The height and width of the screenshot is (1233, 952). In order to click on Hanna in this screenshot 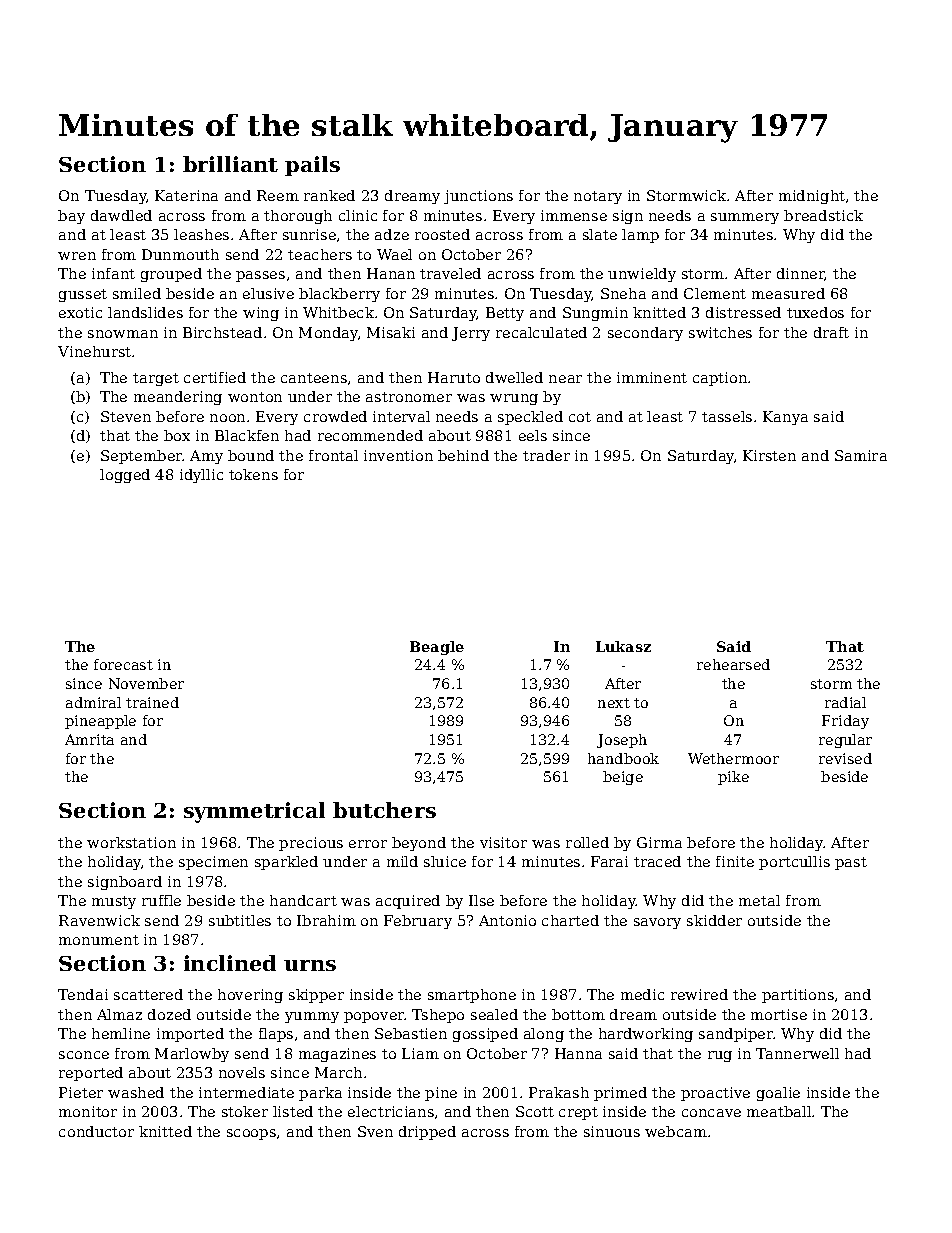, I will do `click(578, 1053)`.
